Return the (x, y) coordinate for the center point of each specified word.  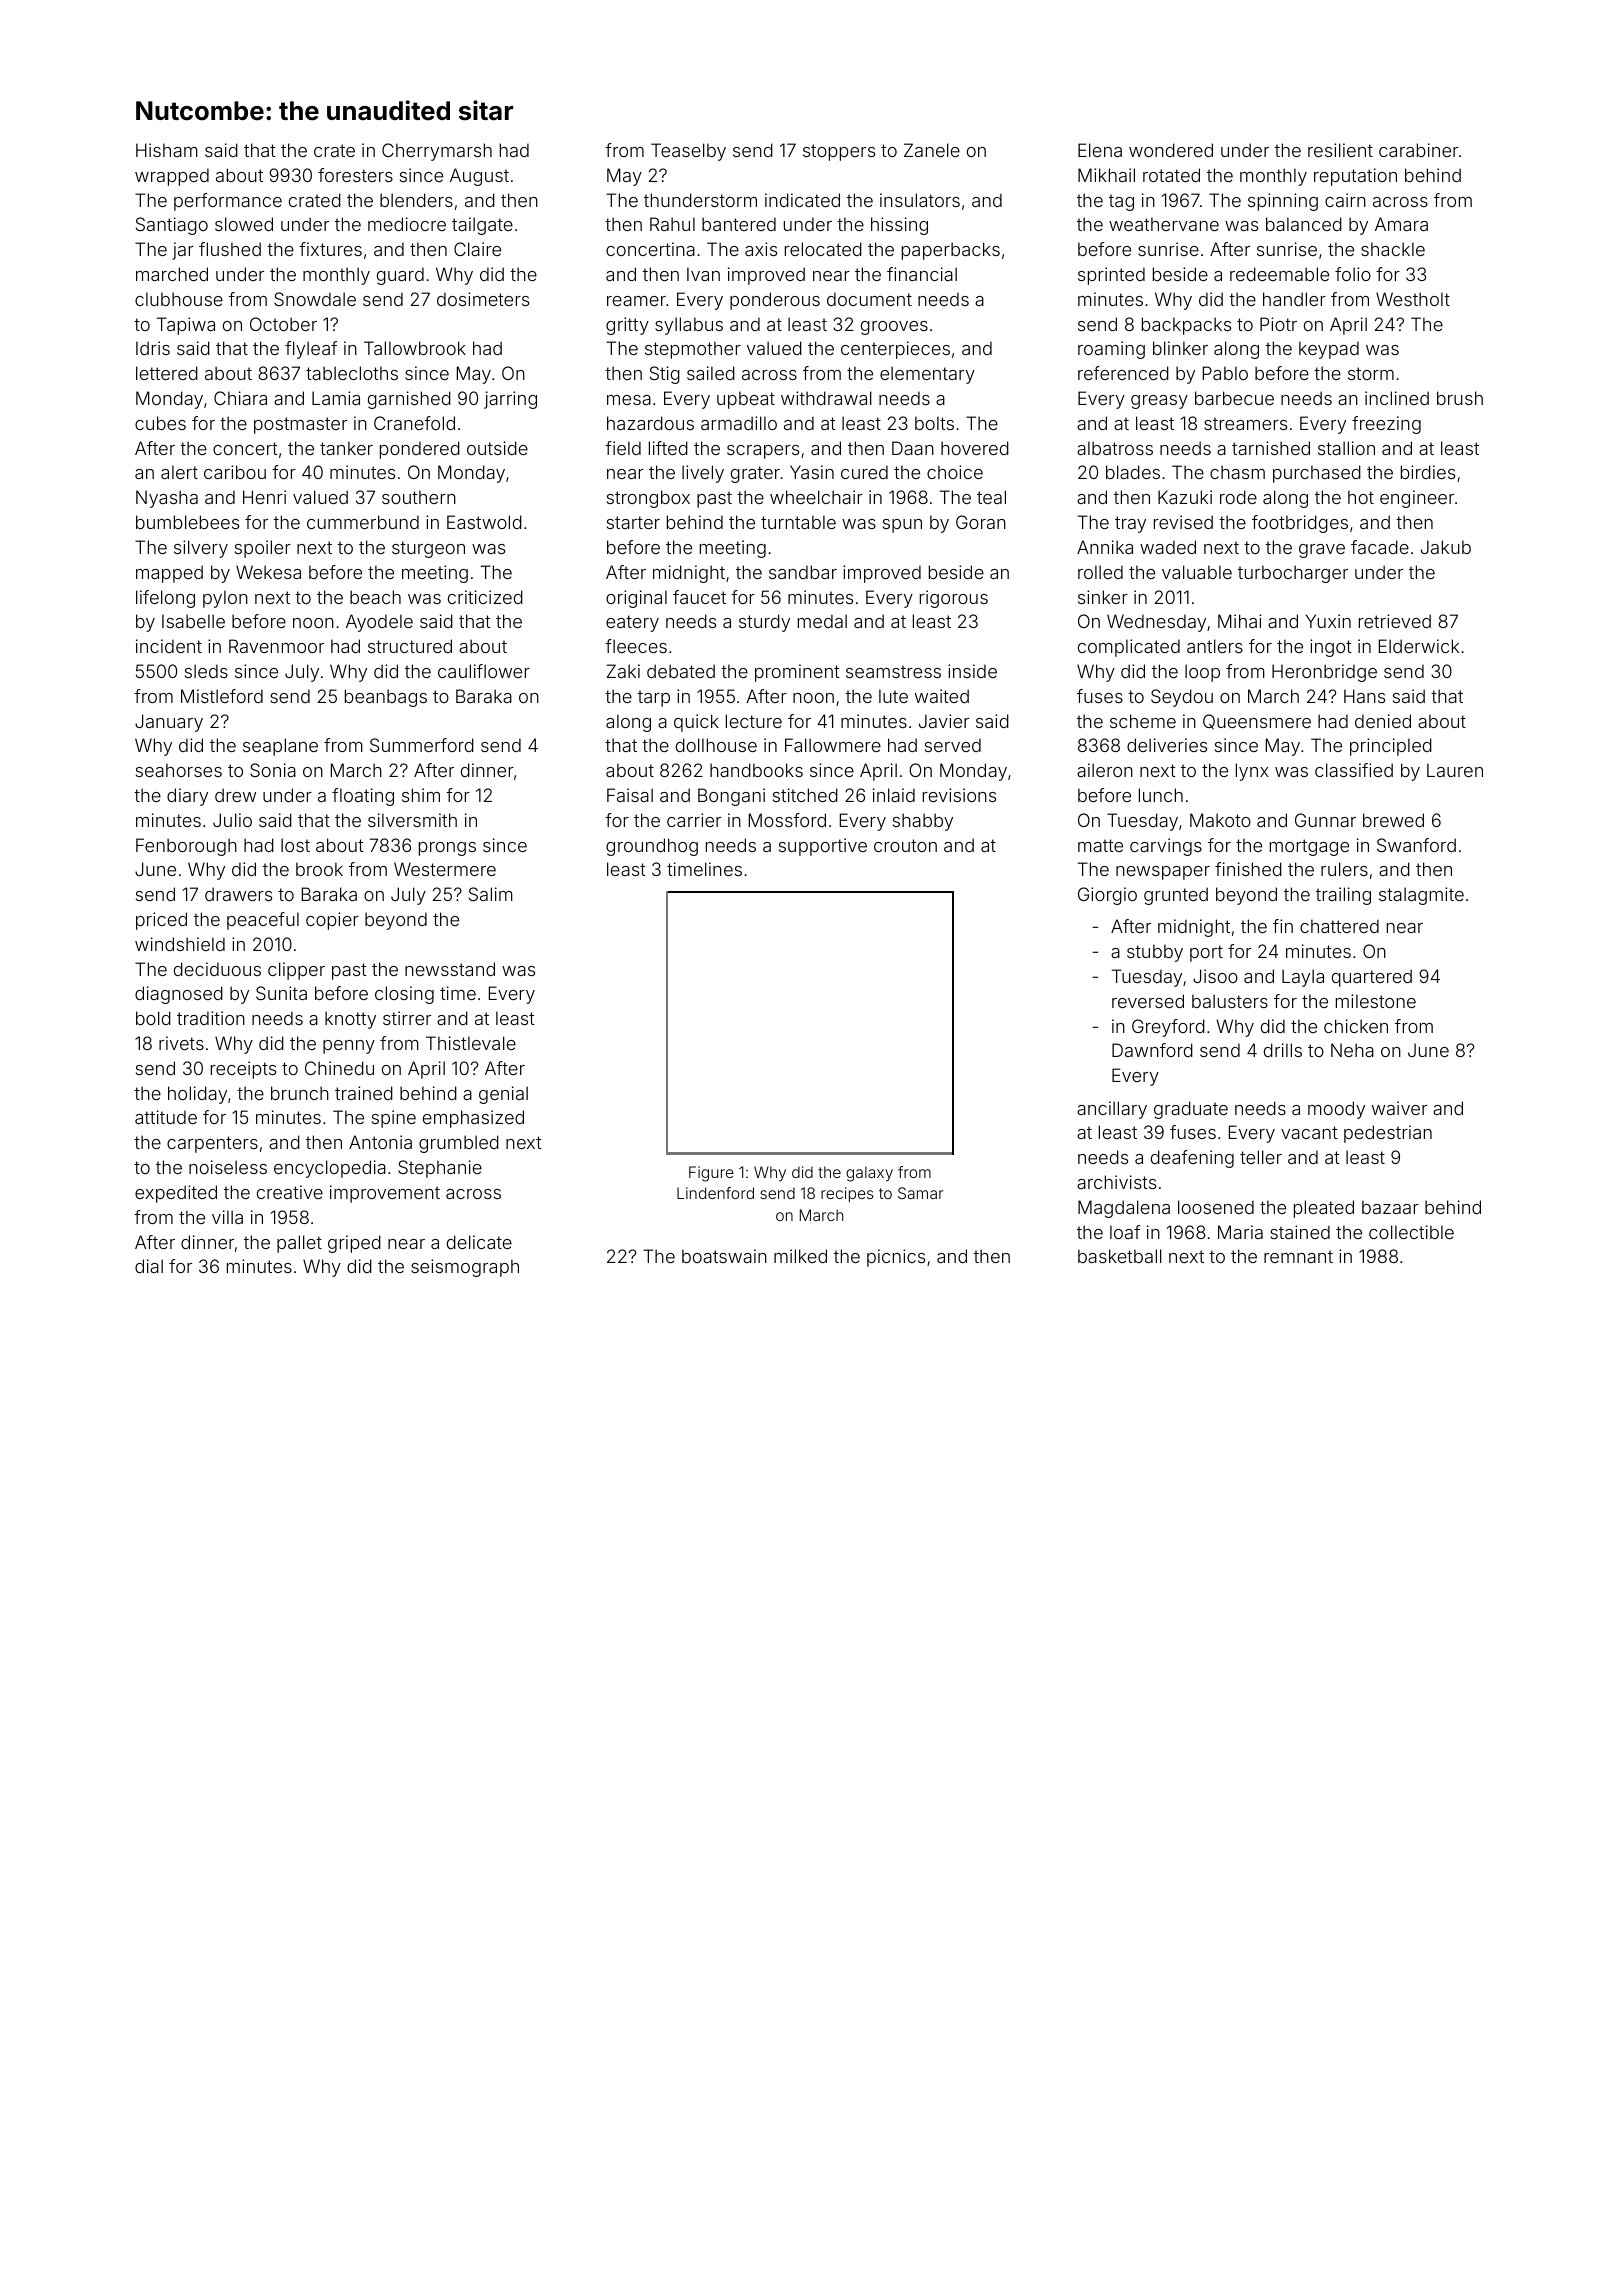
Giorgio (1107, 896)
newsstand (450, 969)
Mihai (1239, 621)
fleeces (636, 646)
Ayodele (379, 623)
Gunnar (1325, 820)
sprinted (1111, 276)
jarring (510, 400)
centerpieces (895, 350)
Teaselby (688, 152)
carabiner (1418, 150)
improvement (385, 1194)
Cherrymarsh (437, 152)
